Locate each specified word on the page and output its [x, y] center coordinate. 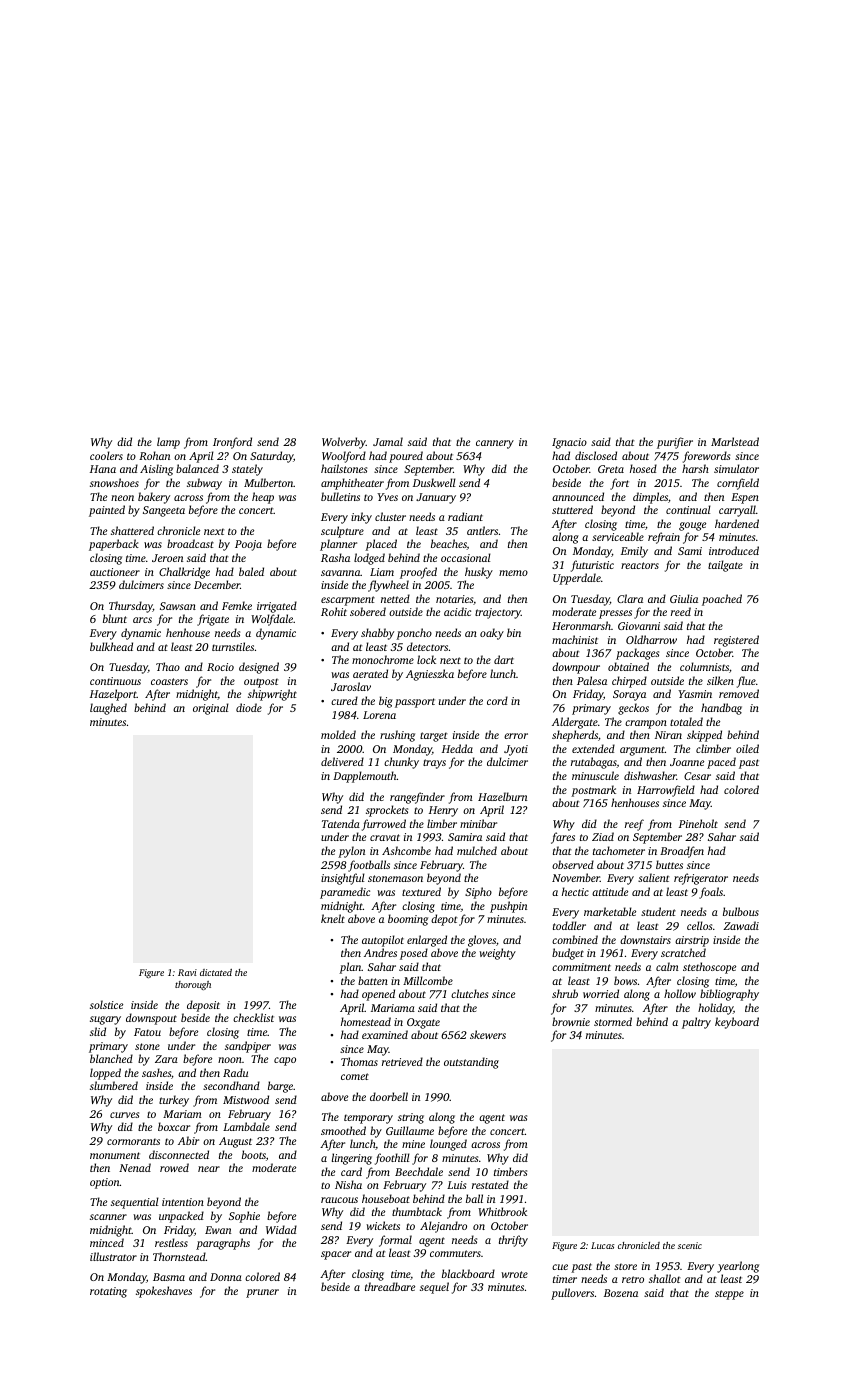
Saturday [271, 457]
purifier [675, 443]
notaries [454, 599]
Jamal [388, 441]
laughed [108, 709]
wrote [514, 1274]
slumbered [114, 1085]
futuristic [592, 566]
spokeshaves [164, 1292]
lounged [448, 1145]
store [625, 1266]
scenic [690, 1245]
